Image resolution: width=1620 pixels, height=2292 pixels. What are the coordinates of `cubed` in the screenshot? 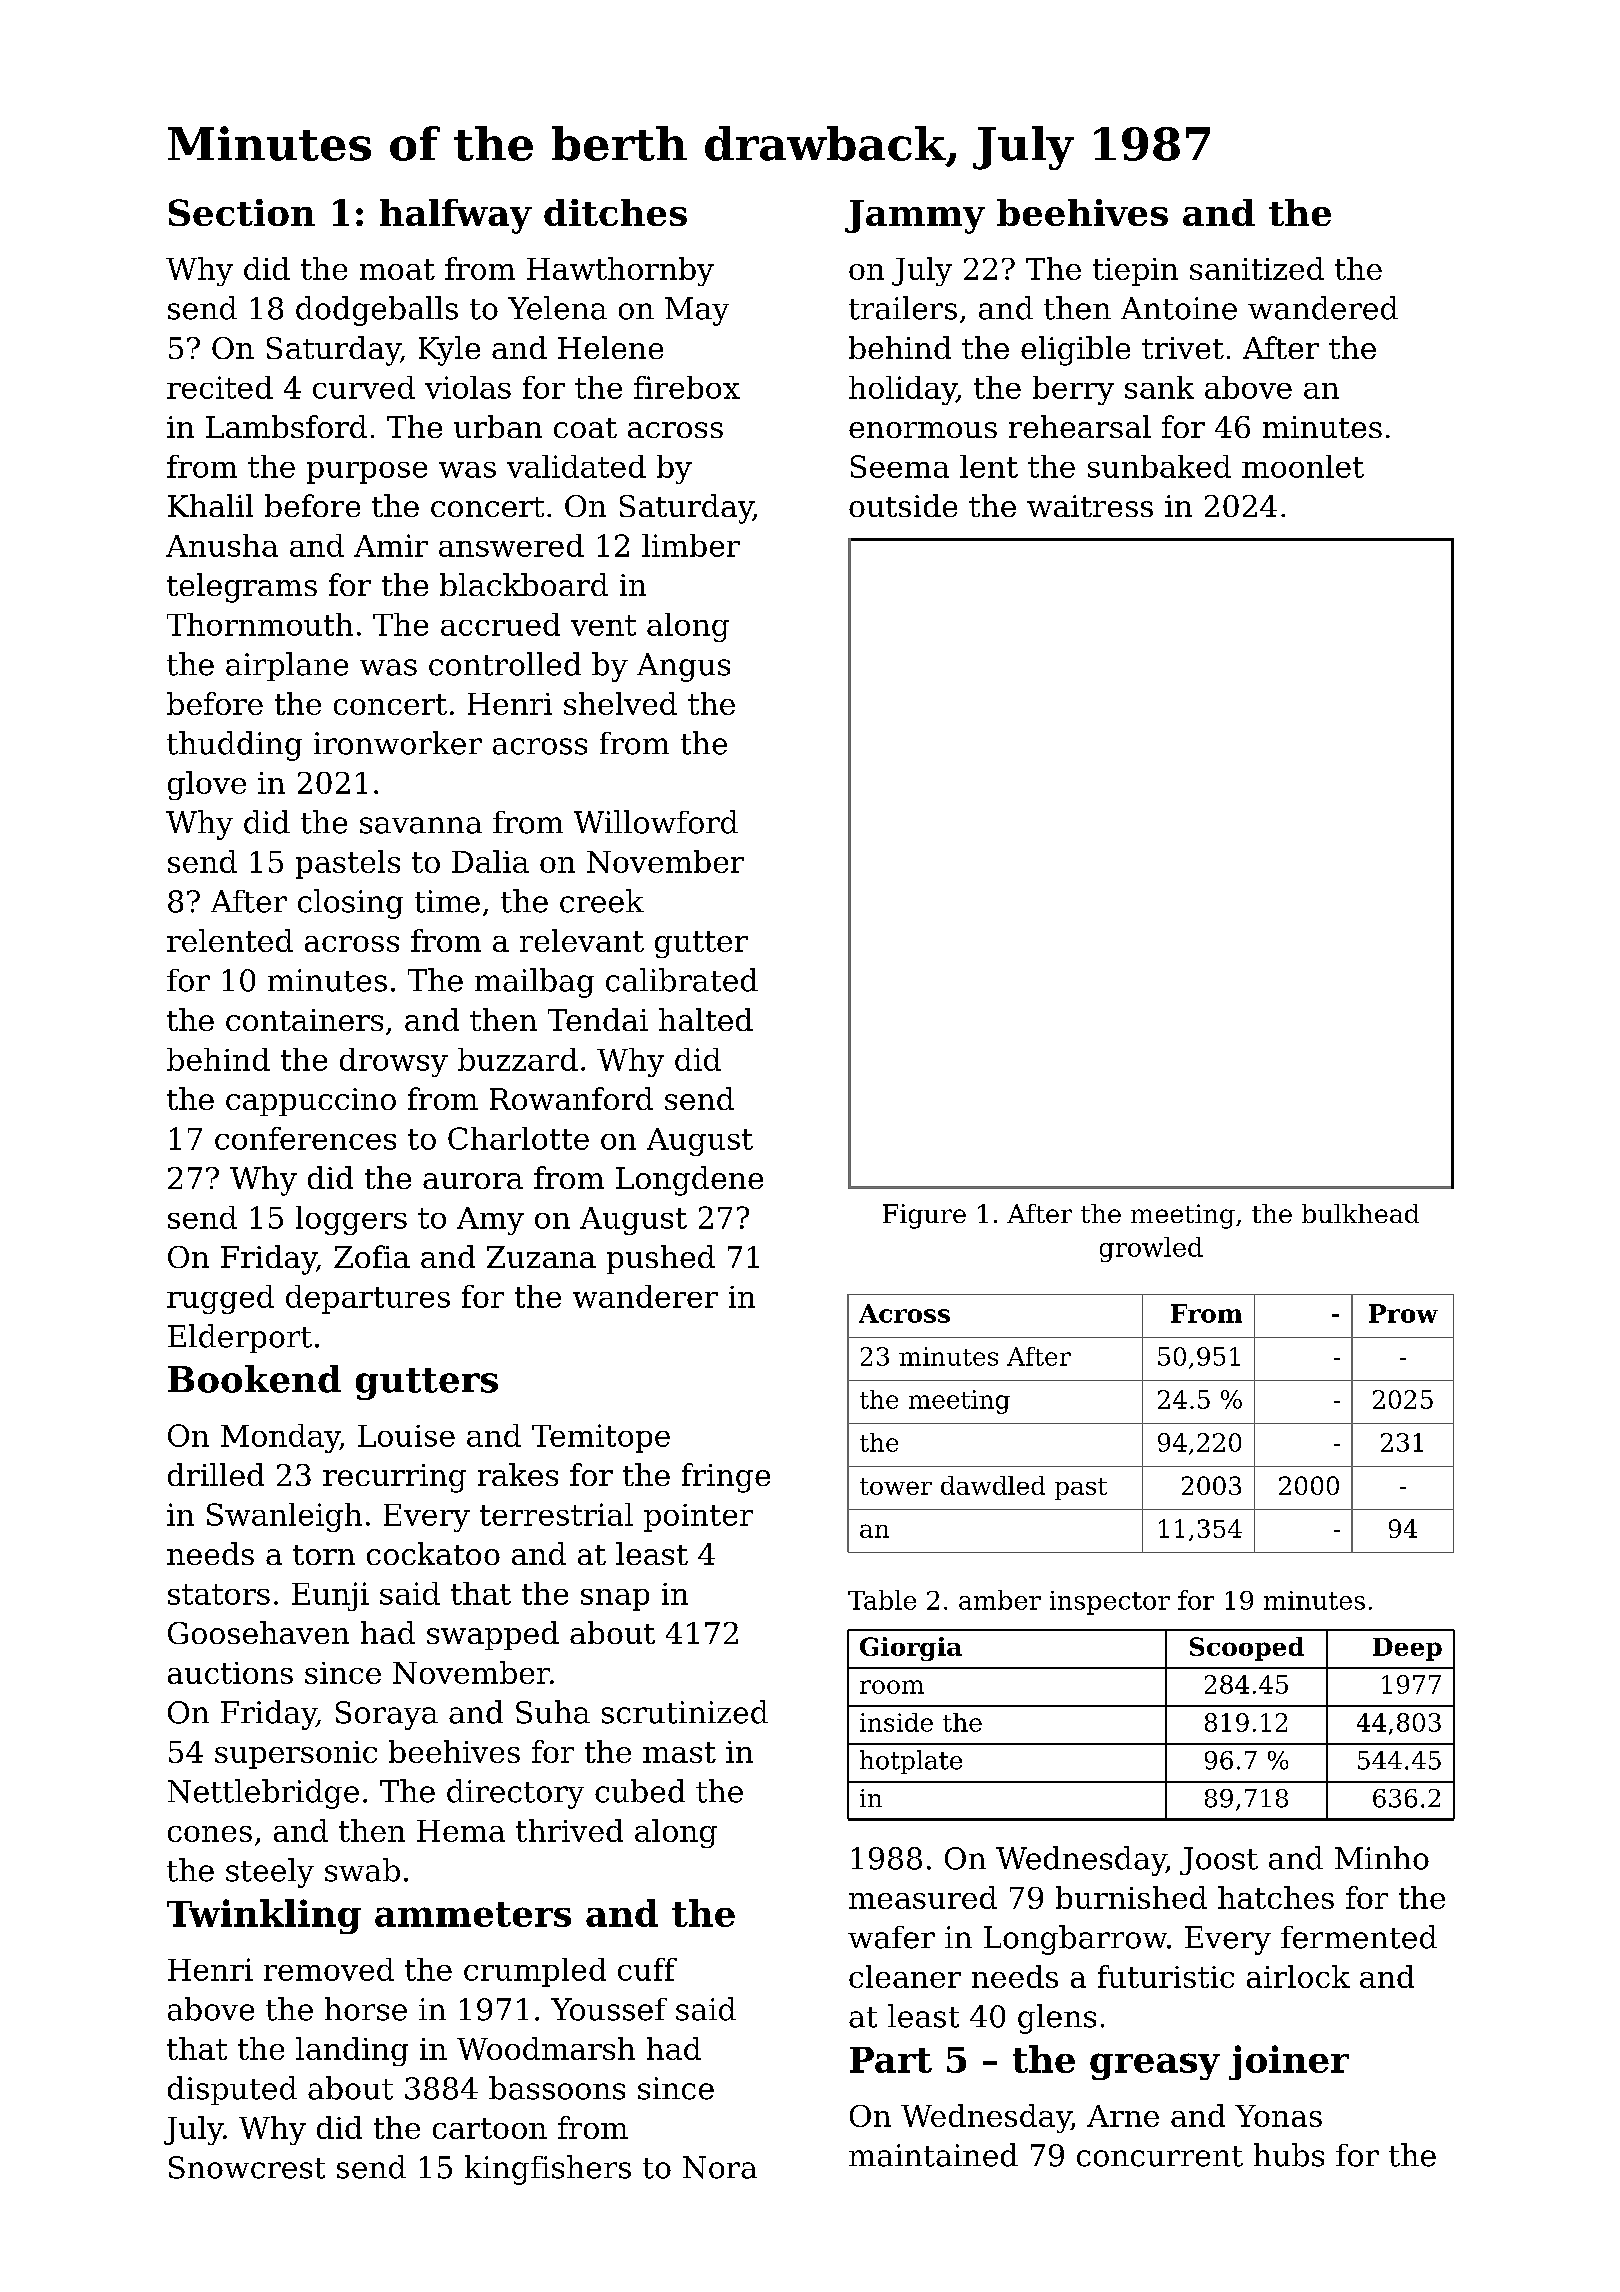 It's located at (640, 1791).
